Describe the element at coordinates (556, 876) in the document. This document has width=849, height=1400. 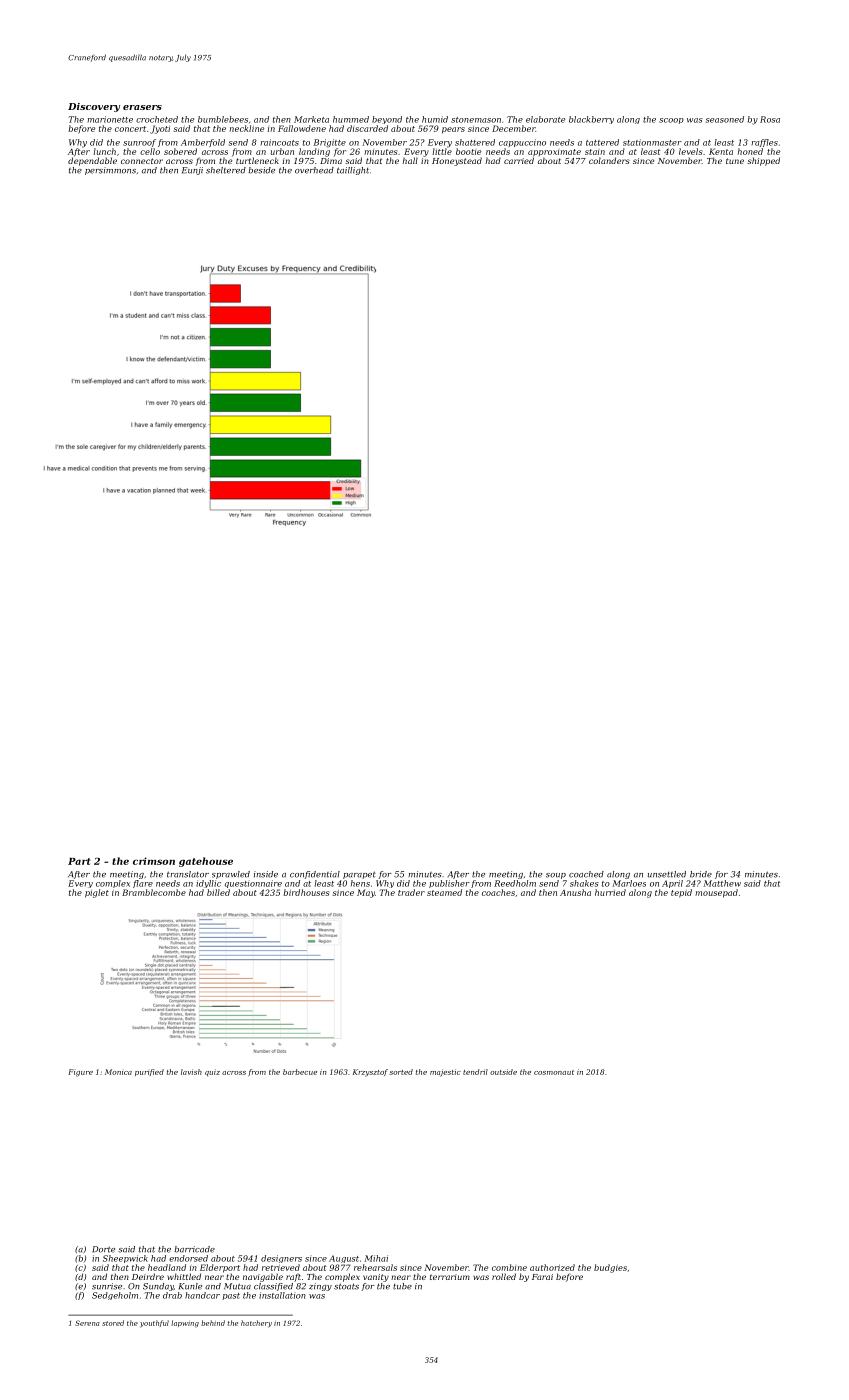
I see `soup` at that location.
